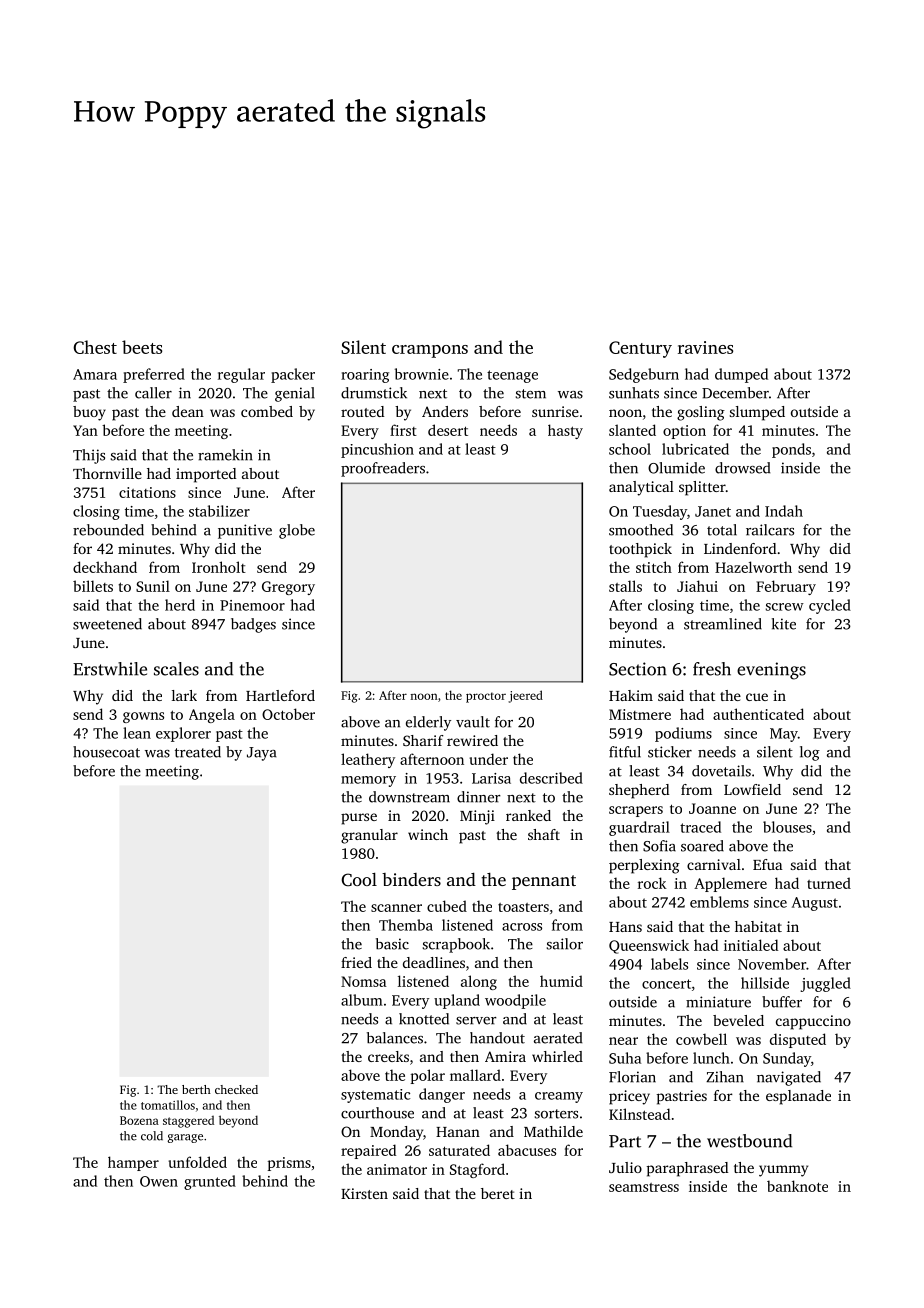  I want to click on Indah, so click(784, 511).
